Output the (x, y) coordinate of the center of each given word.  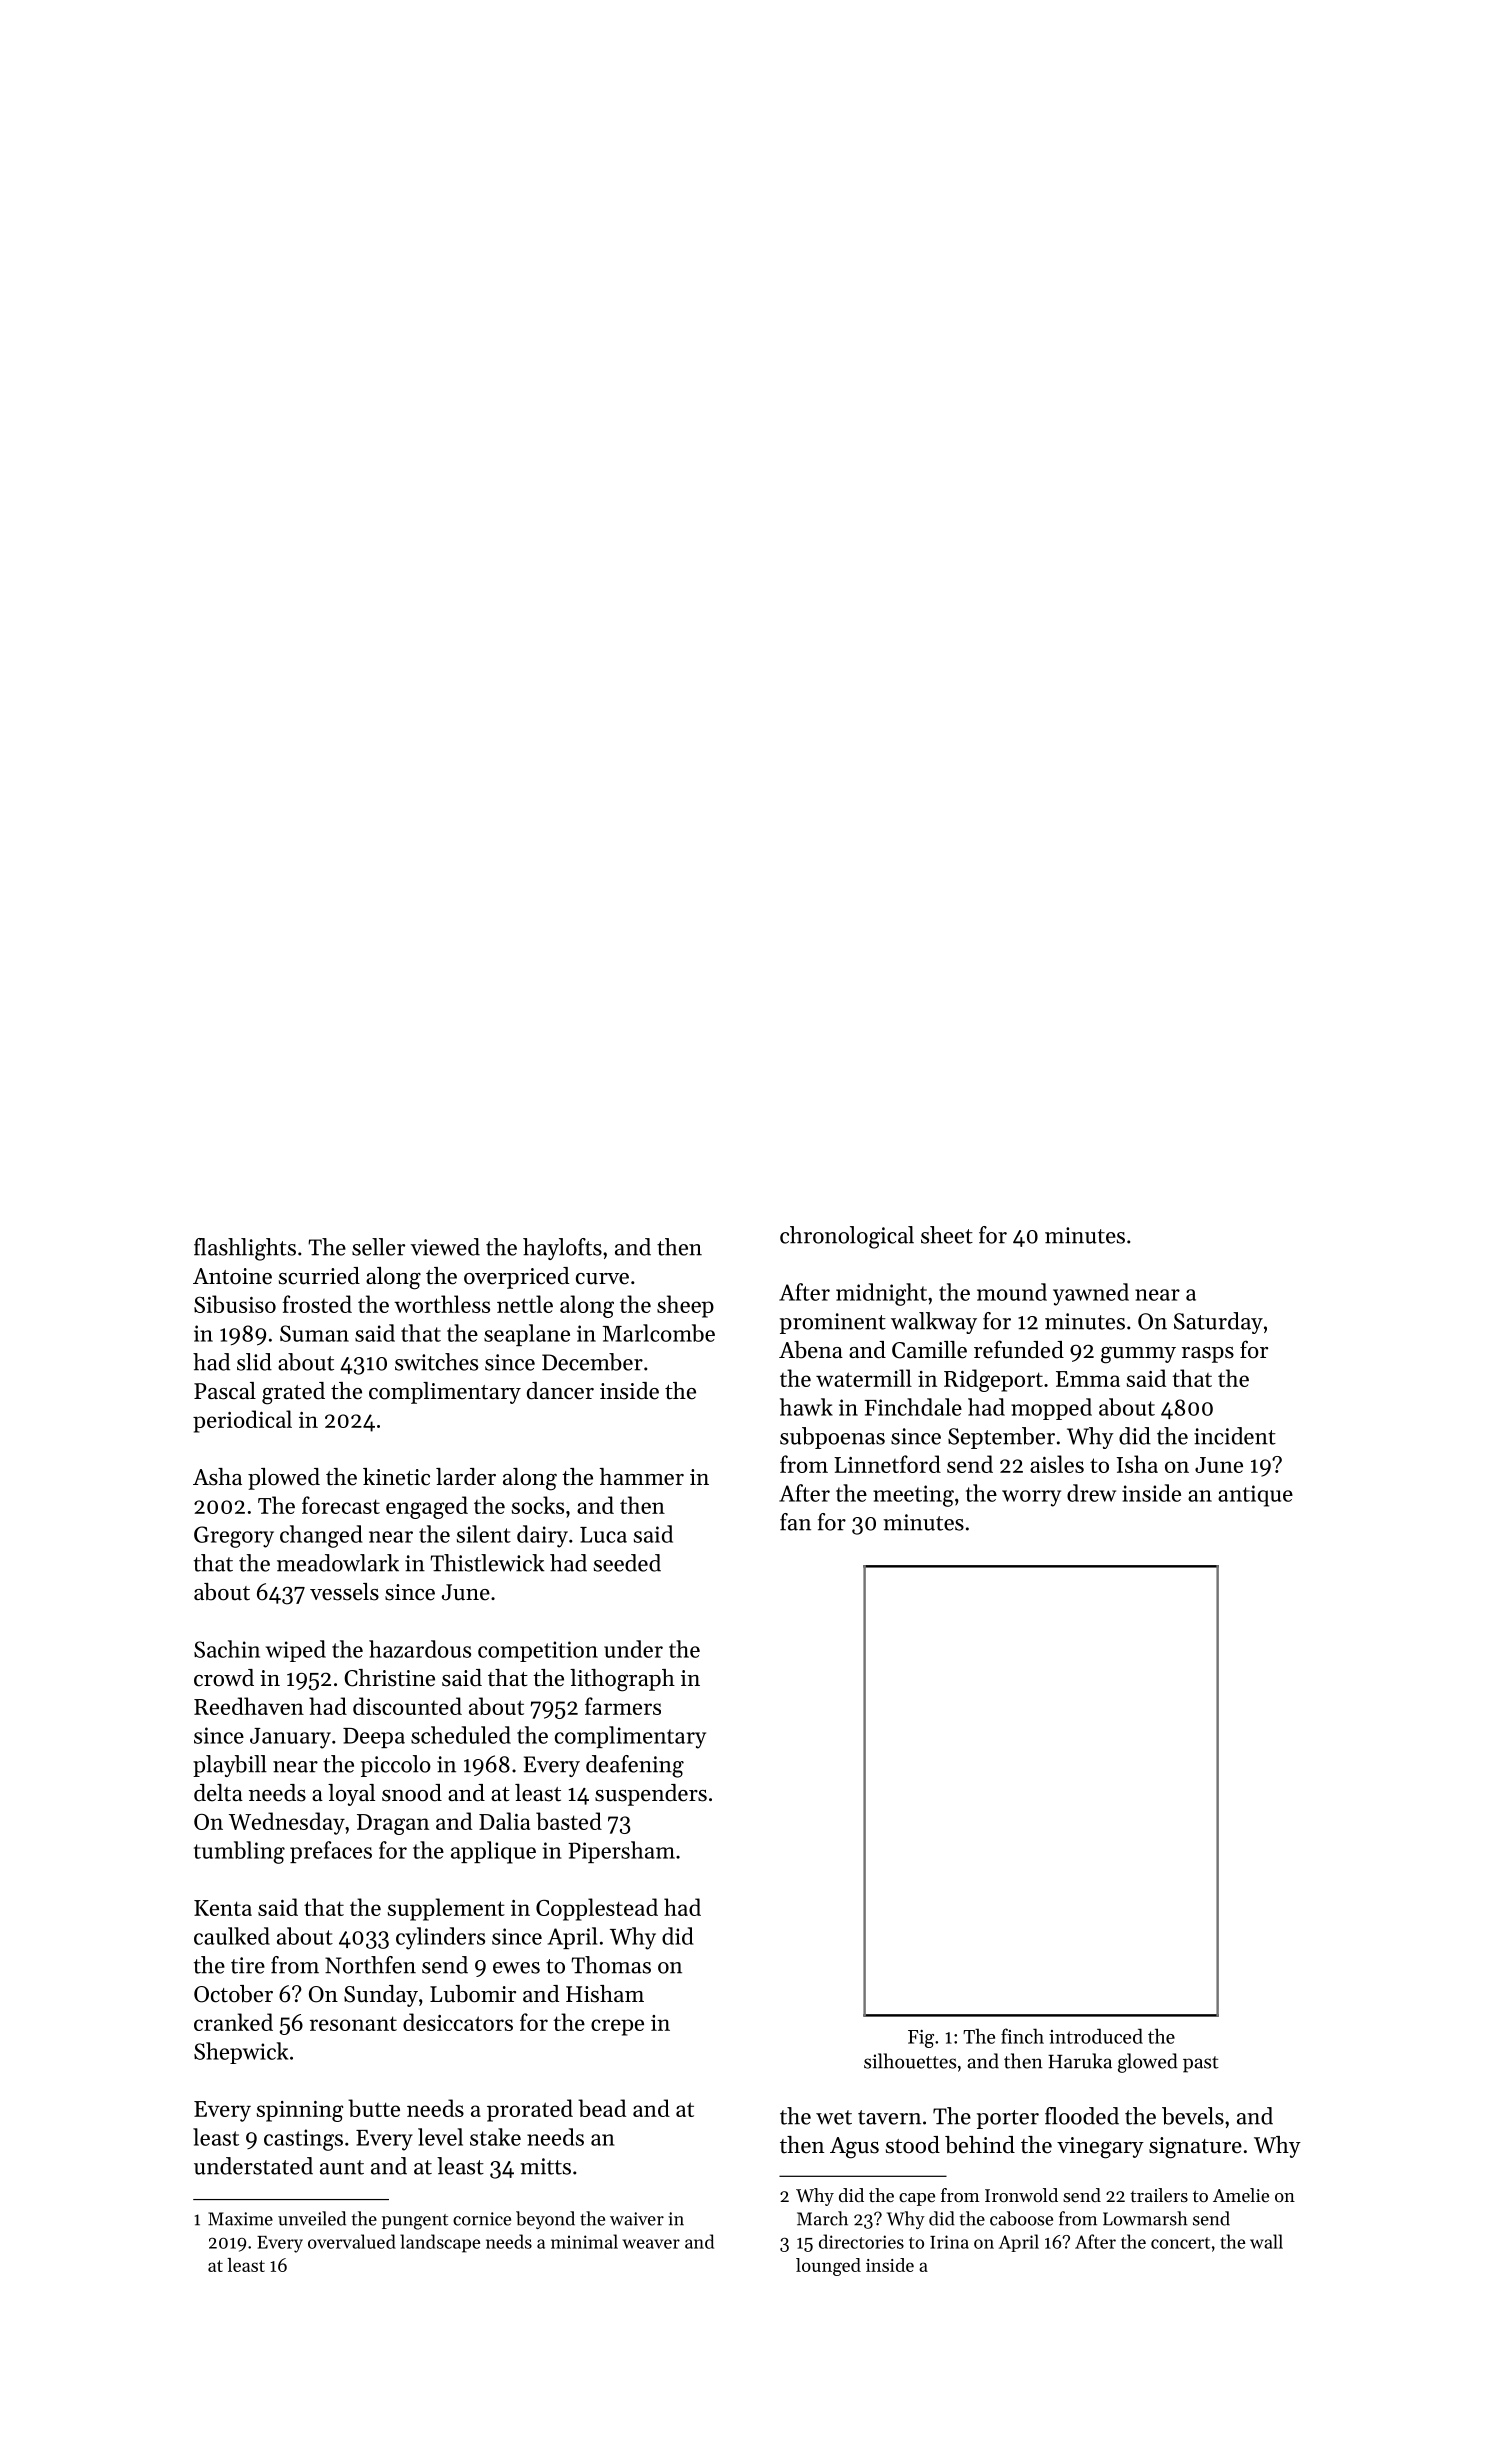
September (1001, 1438)
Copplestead (597, 1909)
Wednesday (287, 1823)
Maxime (240, 2219)
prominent (833, 1323)
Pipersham (621, 1852)
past (1201, 2064)
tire (248, 1965)
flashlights (245, 1249)
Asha (217, 1477)
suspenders (651, 1795)
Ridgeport (993, 1380)
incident (1235, 1436)
